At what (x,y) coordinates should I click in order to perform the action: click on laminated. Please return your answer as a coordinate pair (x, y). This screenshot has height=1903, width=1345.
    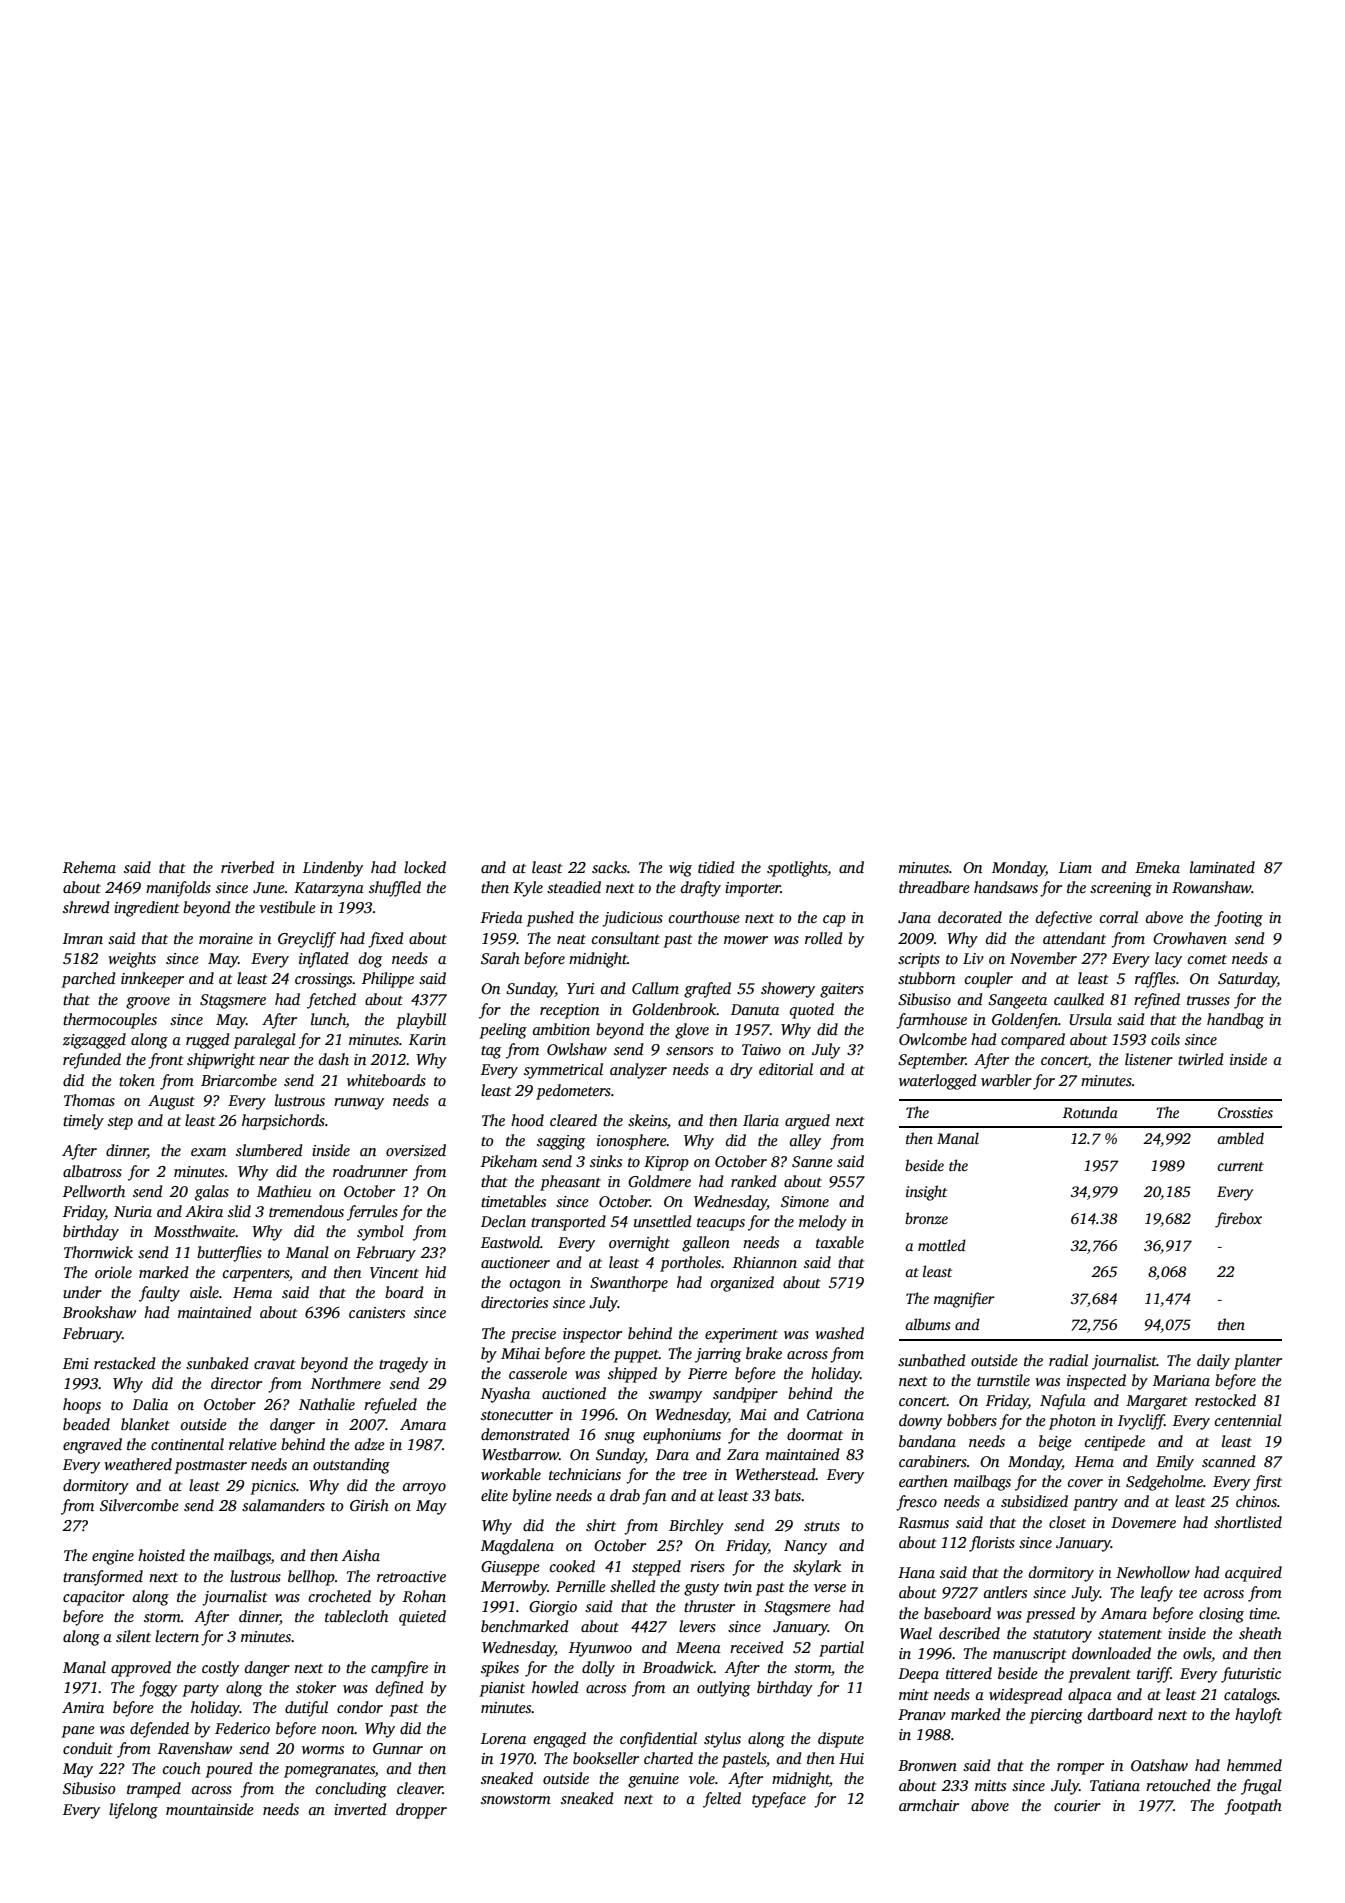
    Looking at the image, I should click on (1222, 867).
